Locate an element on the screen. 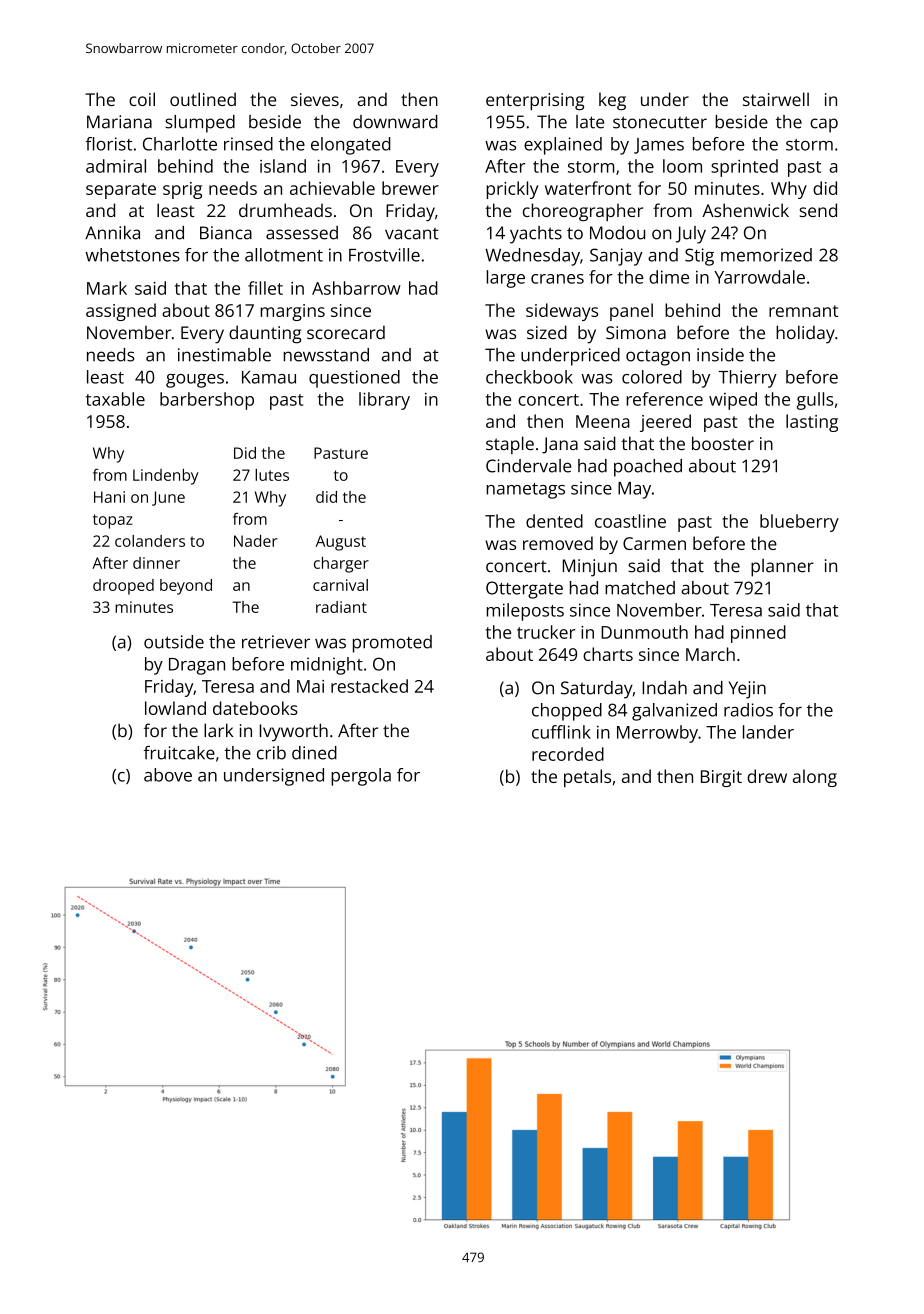  Birgit is located at coordinates (721, 778).
